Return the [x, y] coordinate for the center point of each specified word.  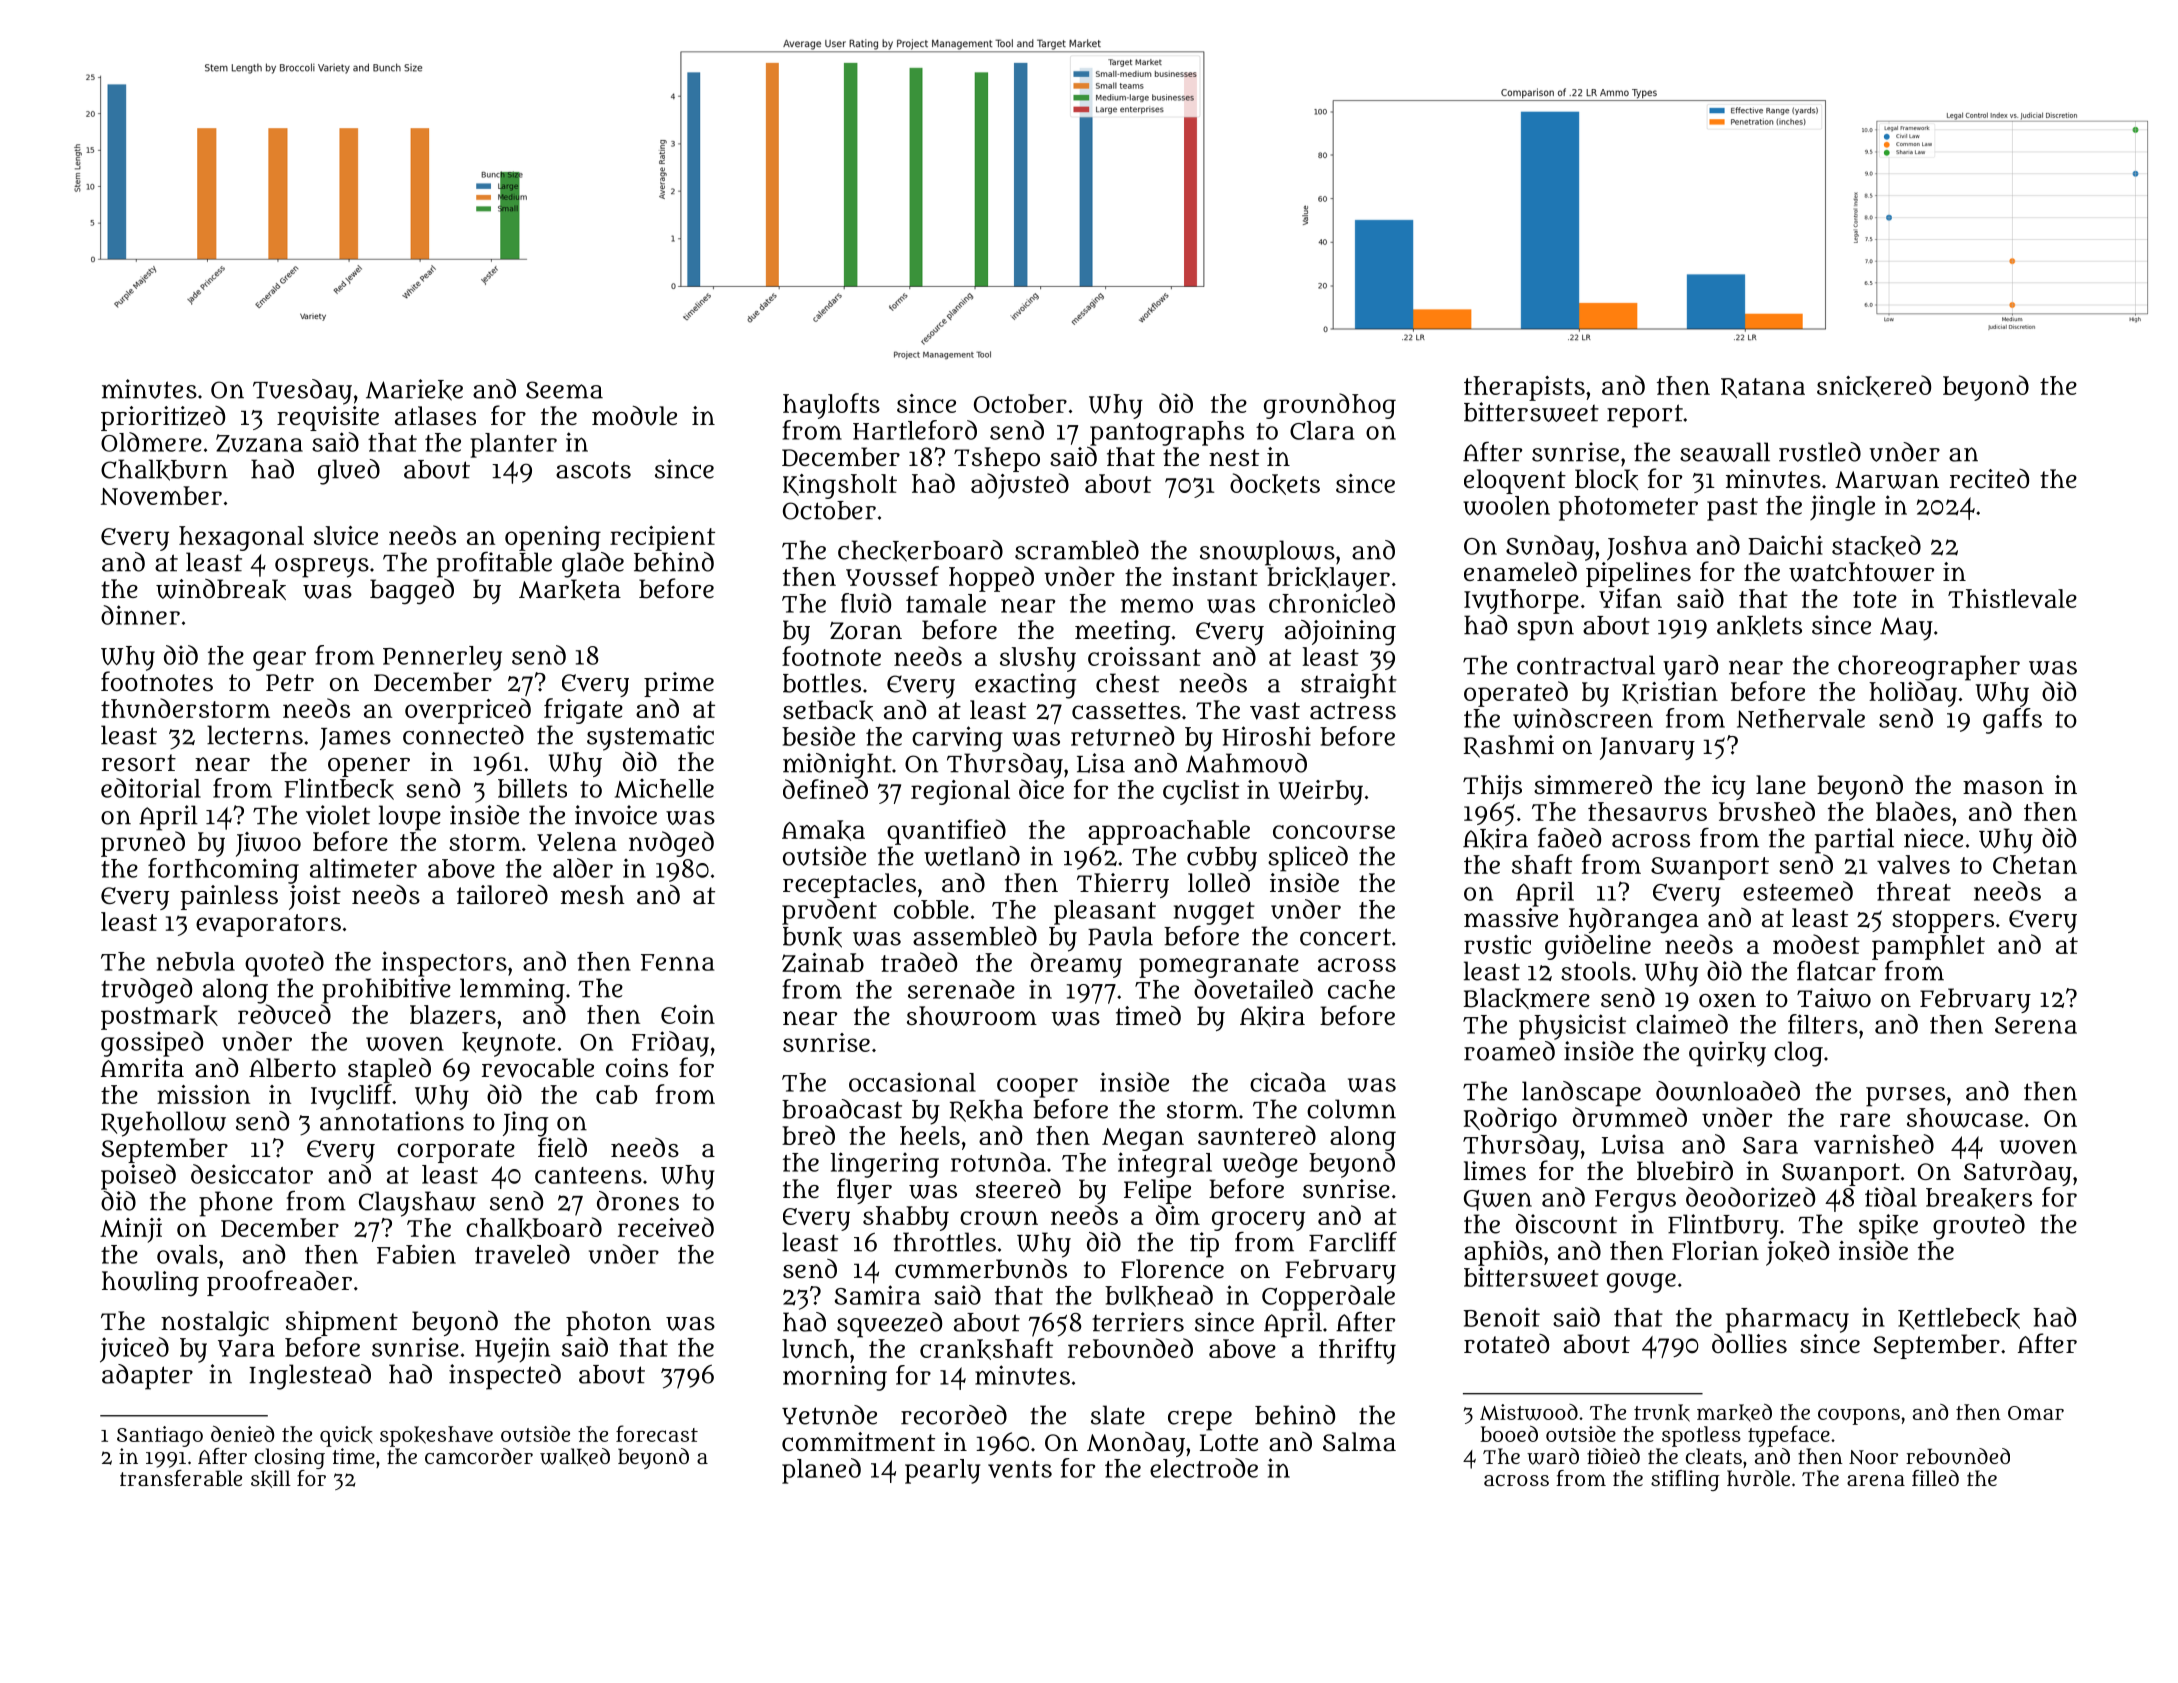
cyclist [1201, 792]
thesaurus [1647, 811]
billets [532, 788]
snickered [1874, 386]
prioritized [163, 418]
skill [271, 1479]
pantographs [1167, 433]
